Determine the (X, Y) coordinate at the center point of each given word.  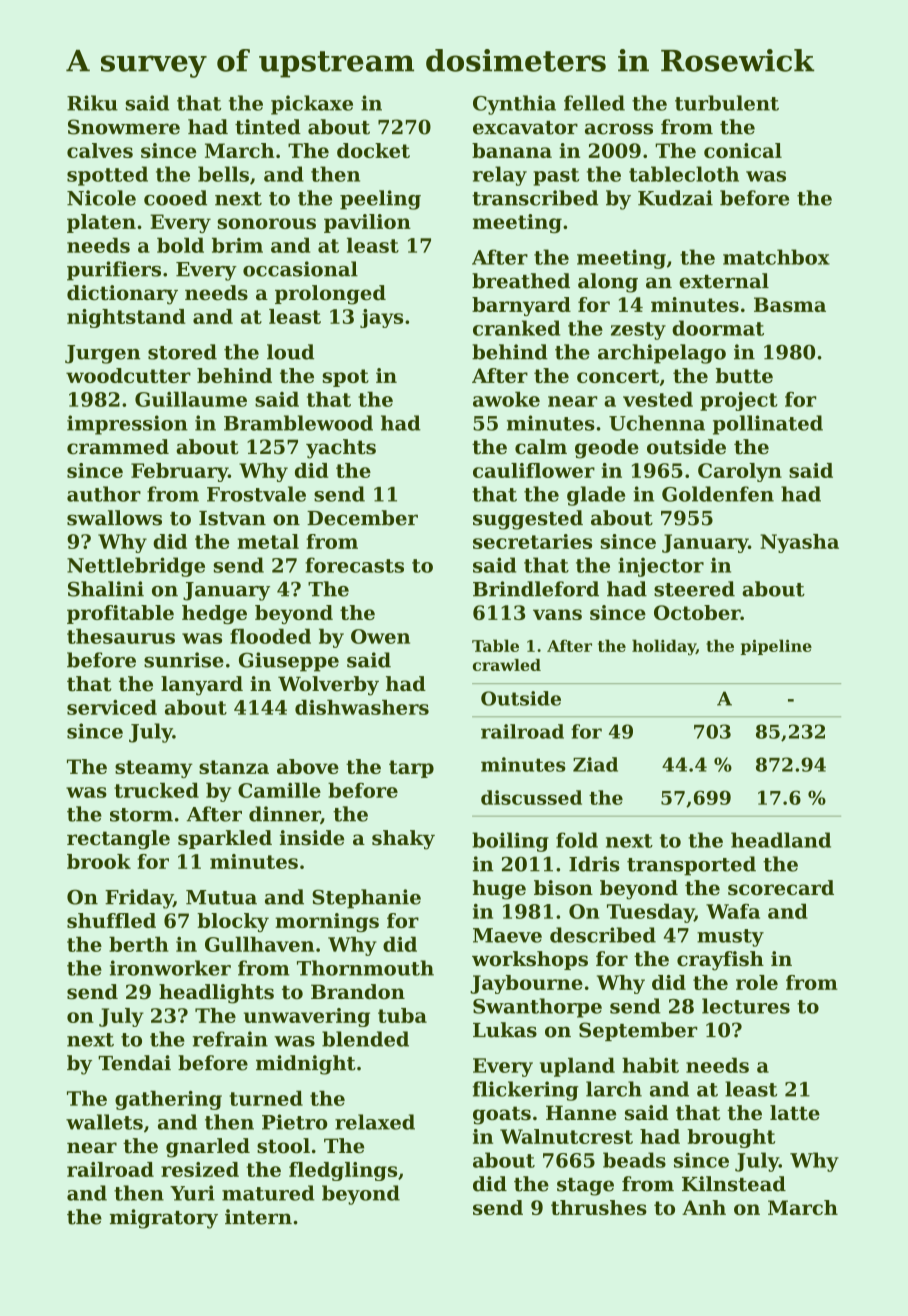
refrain (230, 1039)
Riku (92, 103)
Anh (704, 1207)
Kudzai (675, 198)
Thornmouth (365, 968)
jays (381, 318)
